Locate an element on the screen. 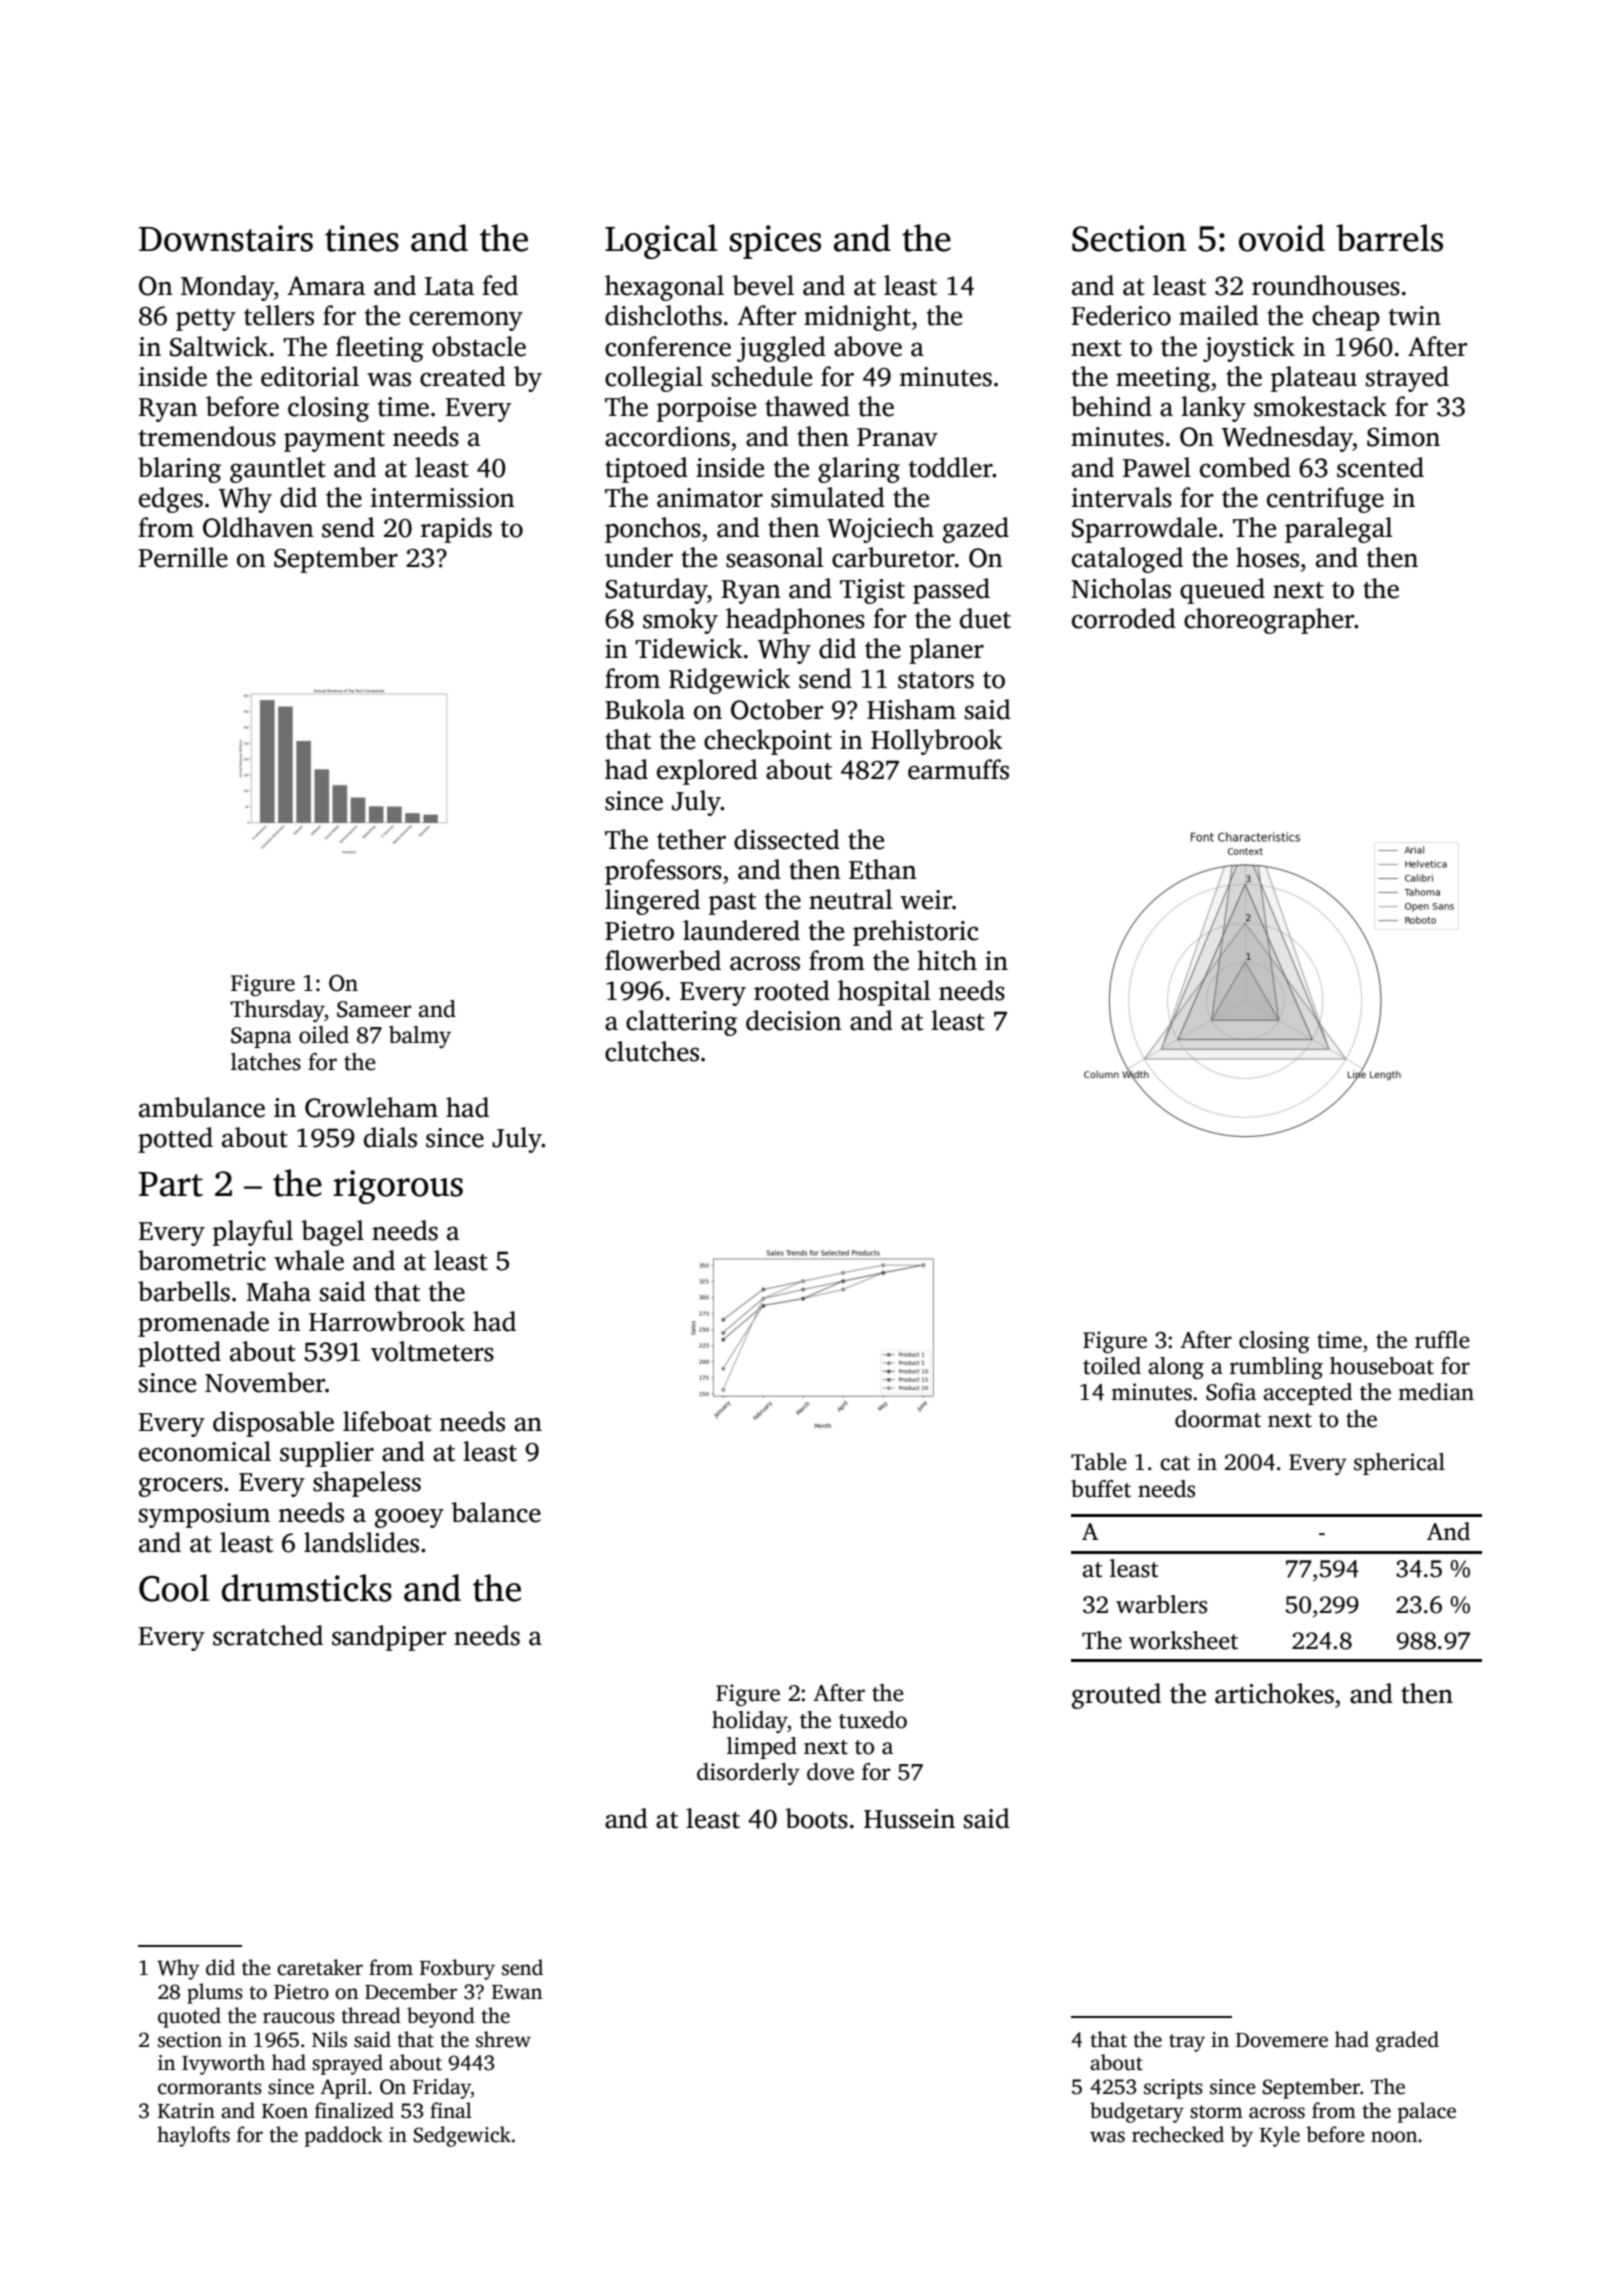 This screenshot has width=1620, height=2292. choreographer is located at coordinates (1269, 621).
